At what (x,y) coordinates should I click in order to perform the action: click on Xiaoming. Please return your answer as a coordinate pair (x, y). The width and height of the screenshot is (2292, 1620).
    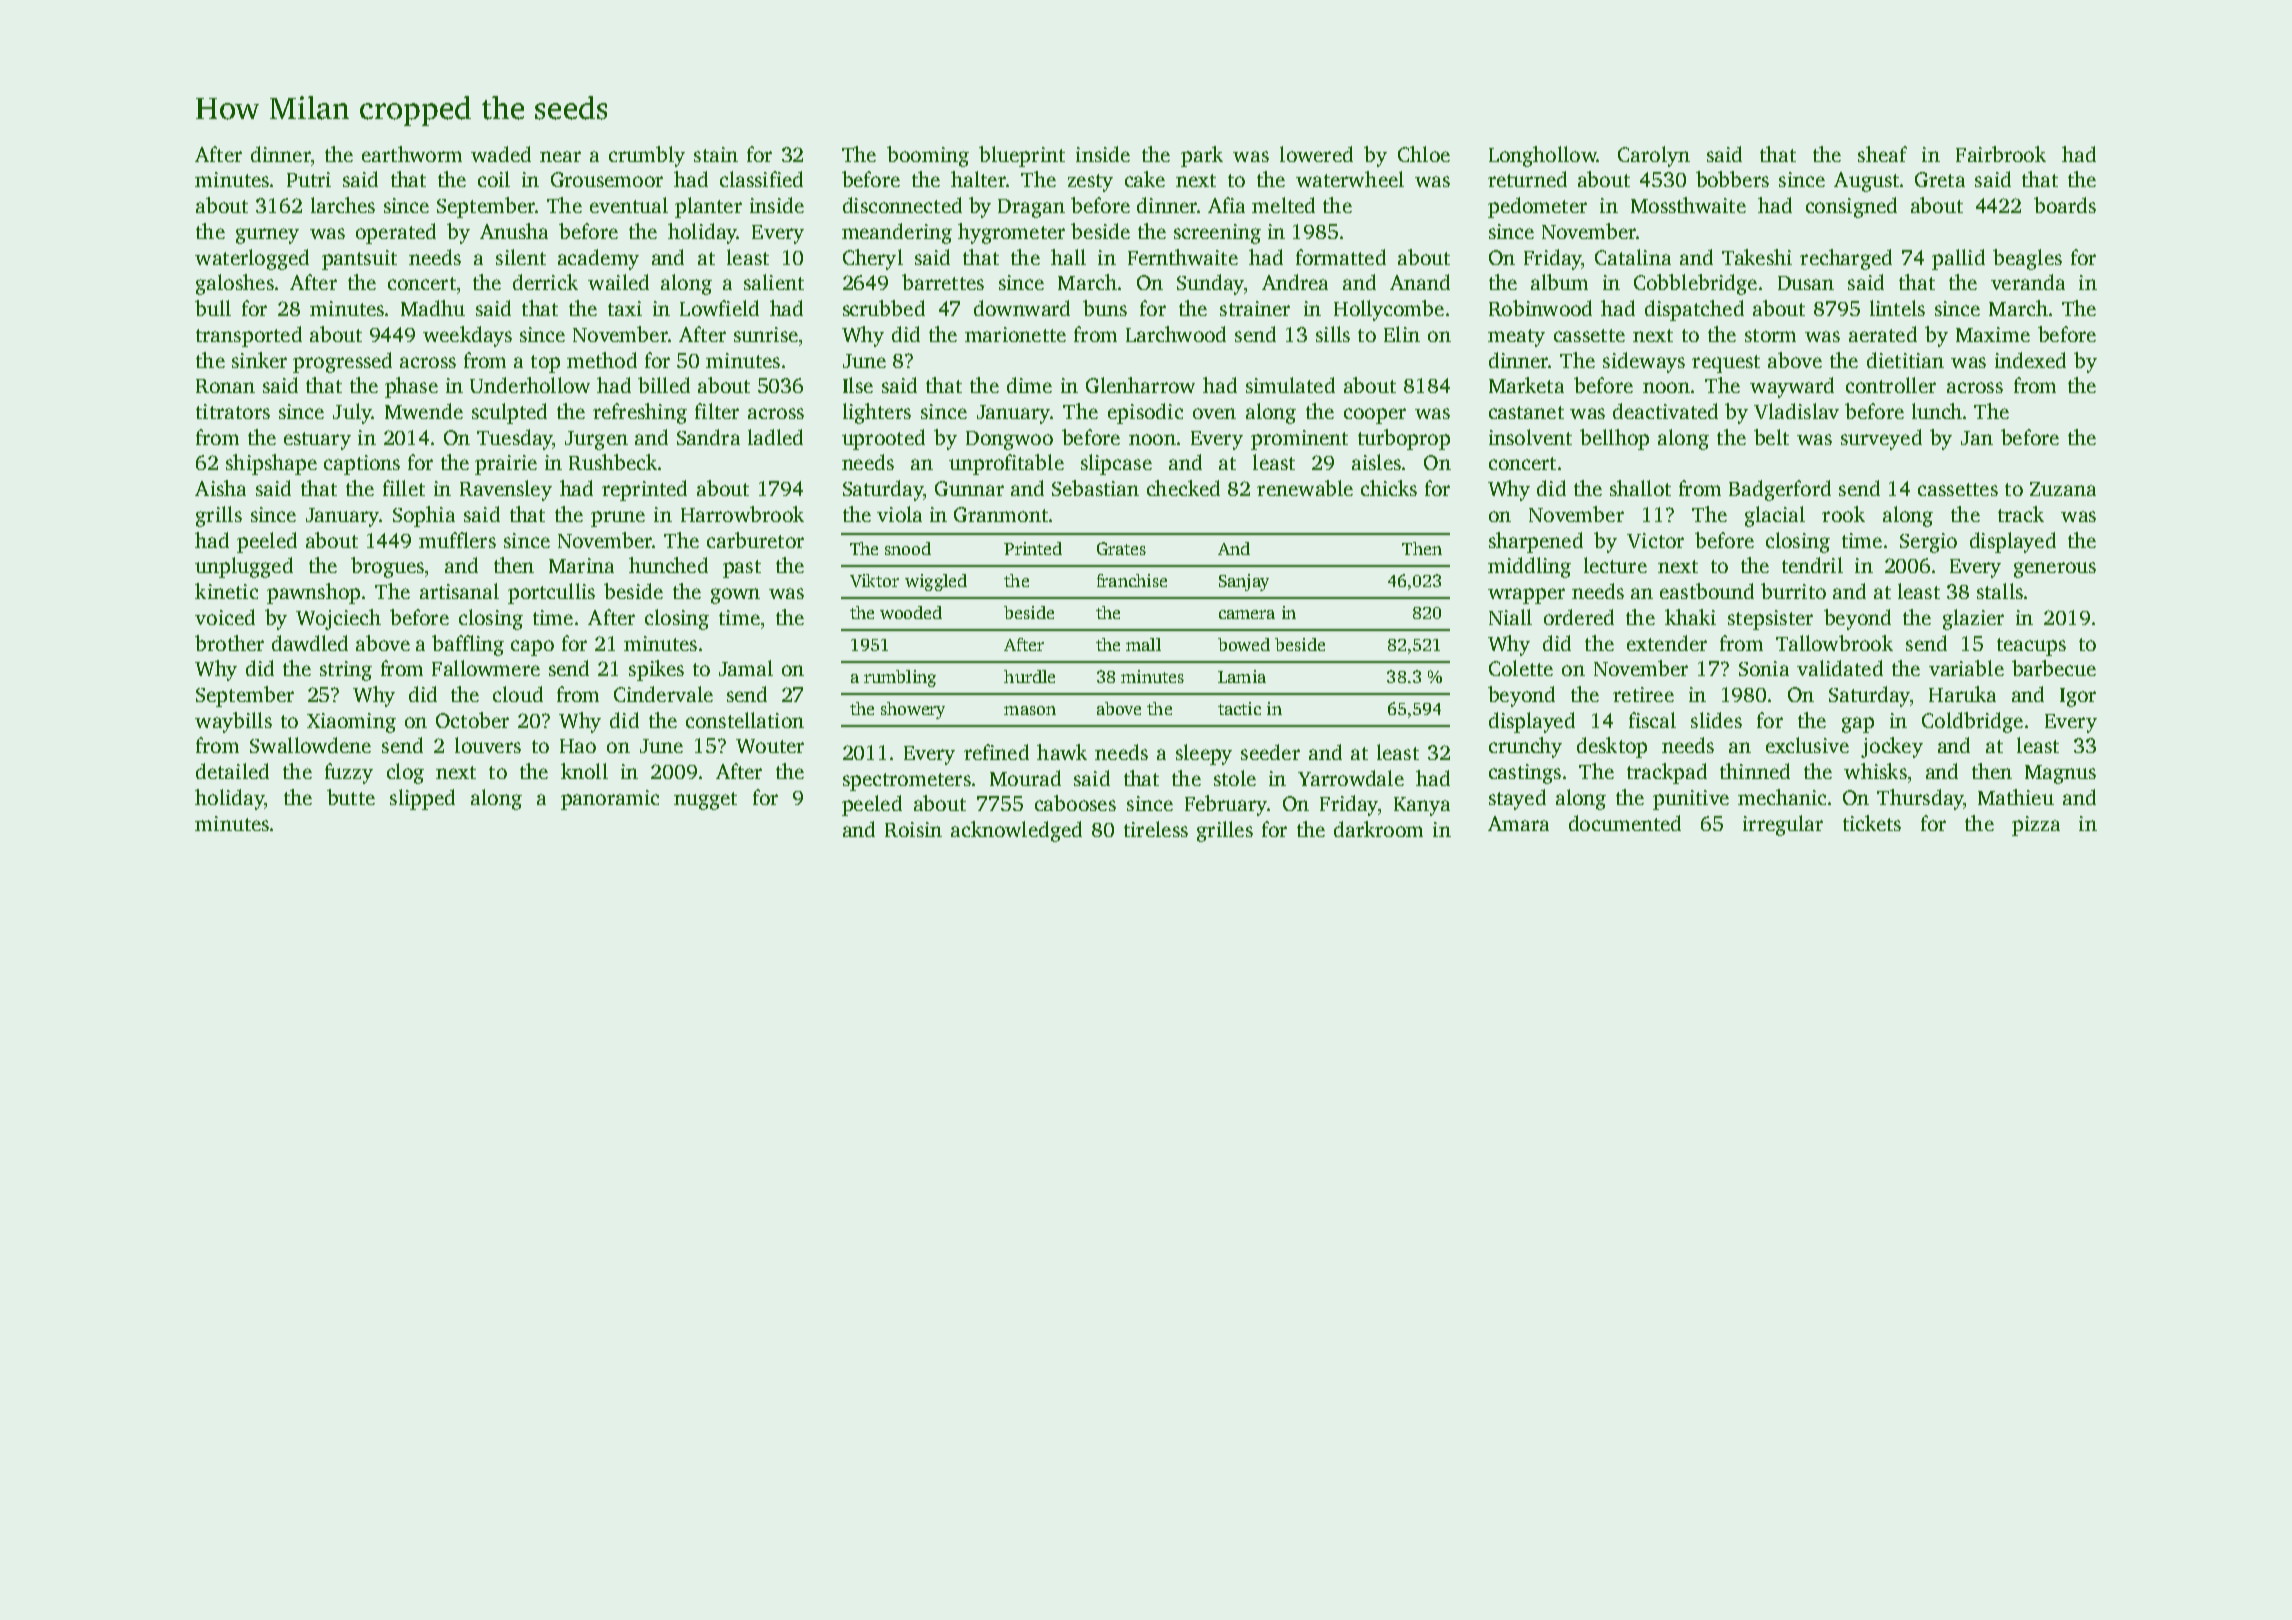
    Looking at the image, I should click on (351, 723).
